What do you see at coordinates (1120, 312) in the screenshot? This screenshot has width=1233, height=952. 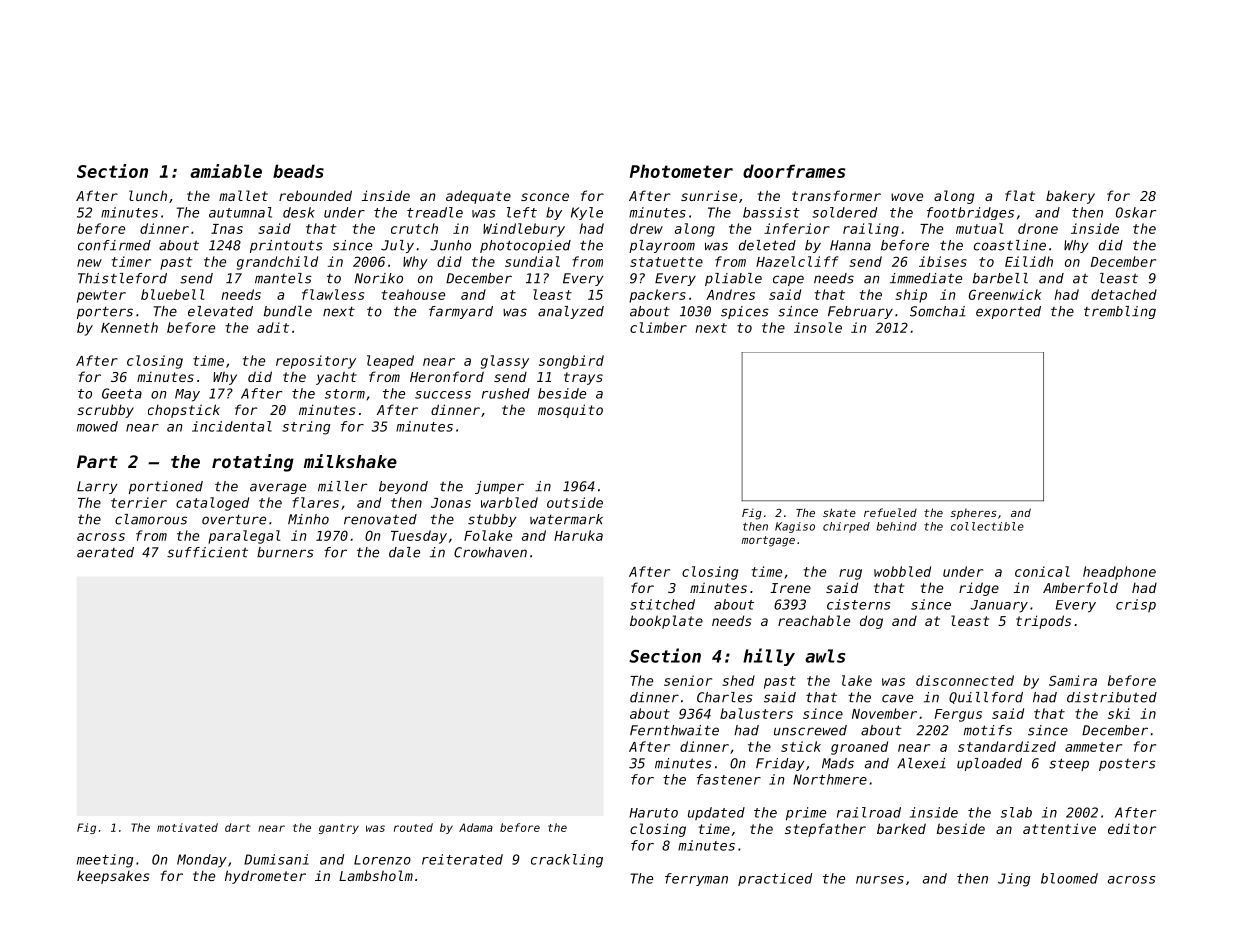 I see `trembling` at bounding box center [1120, 312].
